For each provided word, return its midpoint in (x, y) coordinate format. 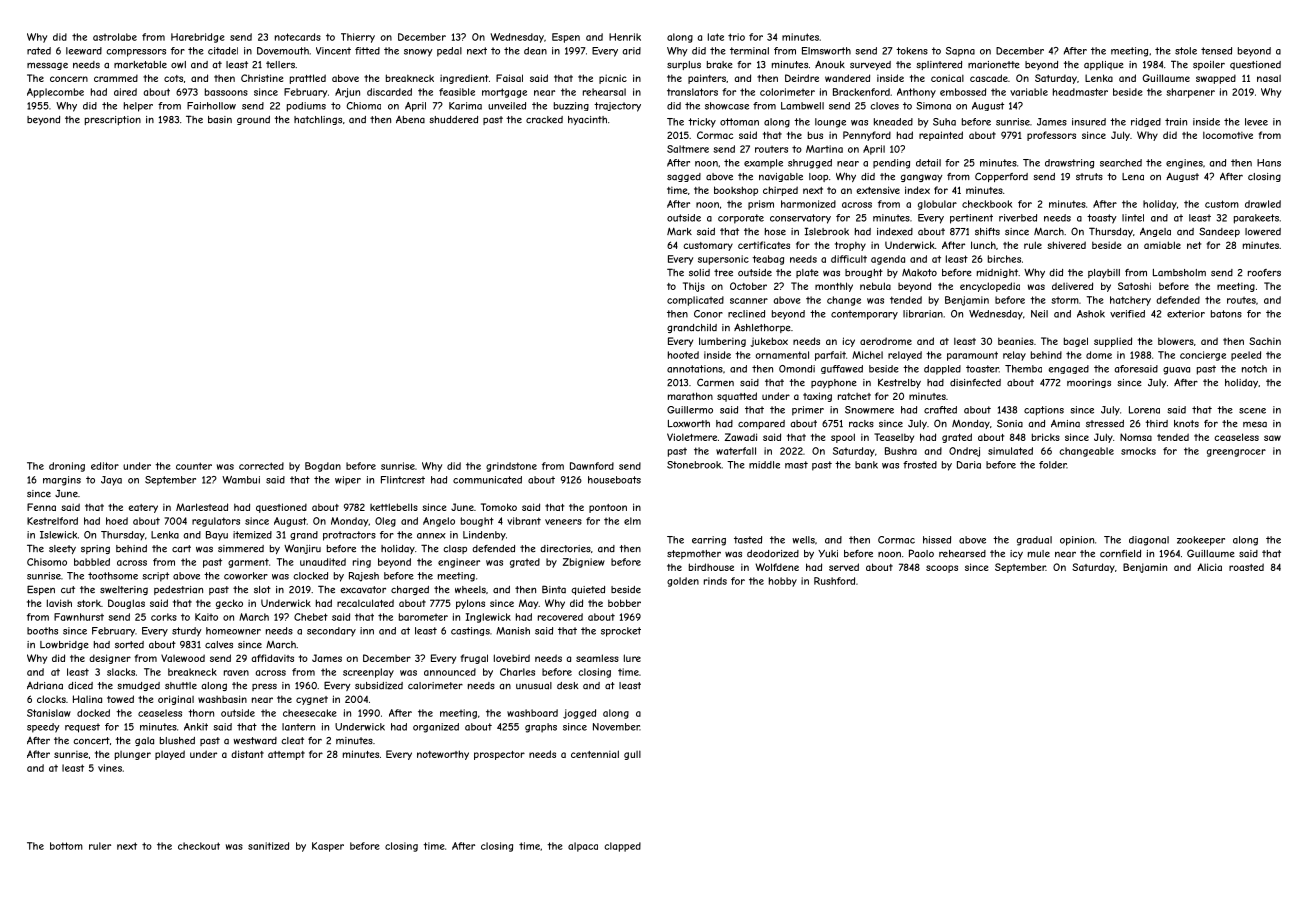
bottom (66, 846)
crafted (940, 410)
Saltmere (688, 149)
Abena (410, 119)
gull (632, 755)
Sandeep (1219, 232)
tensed (1216, 51)
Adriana (45, 686)
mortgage (504, 93)
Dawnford (592, 466)
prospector (499, 755)
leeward (84, 51)
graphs (541, 728)
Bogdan (323, 467)
